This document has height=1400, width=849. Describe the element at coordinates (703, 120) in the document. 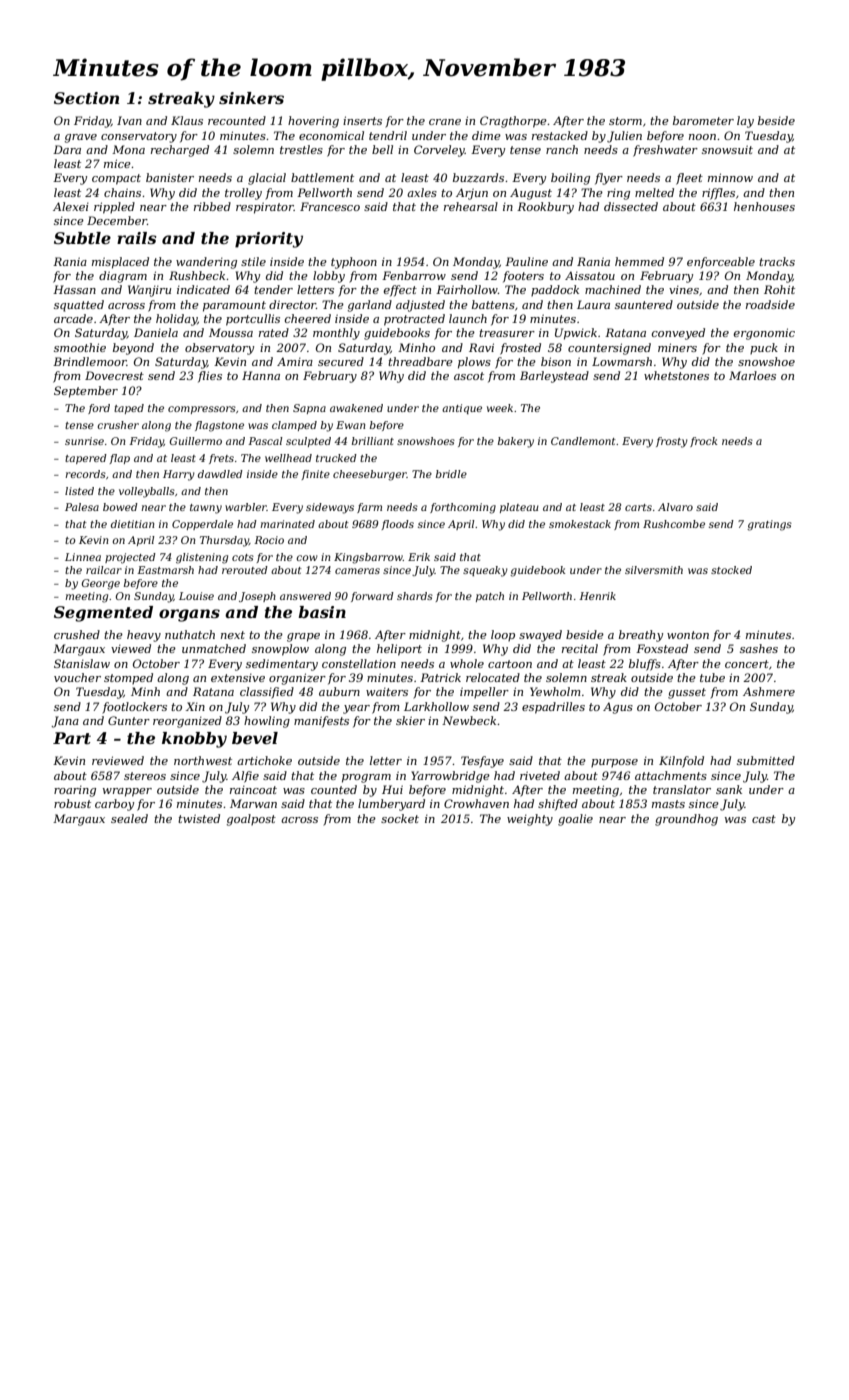

I see `barometer` at that location.
